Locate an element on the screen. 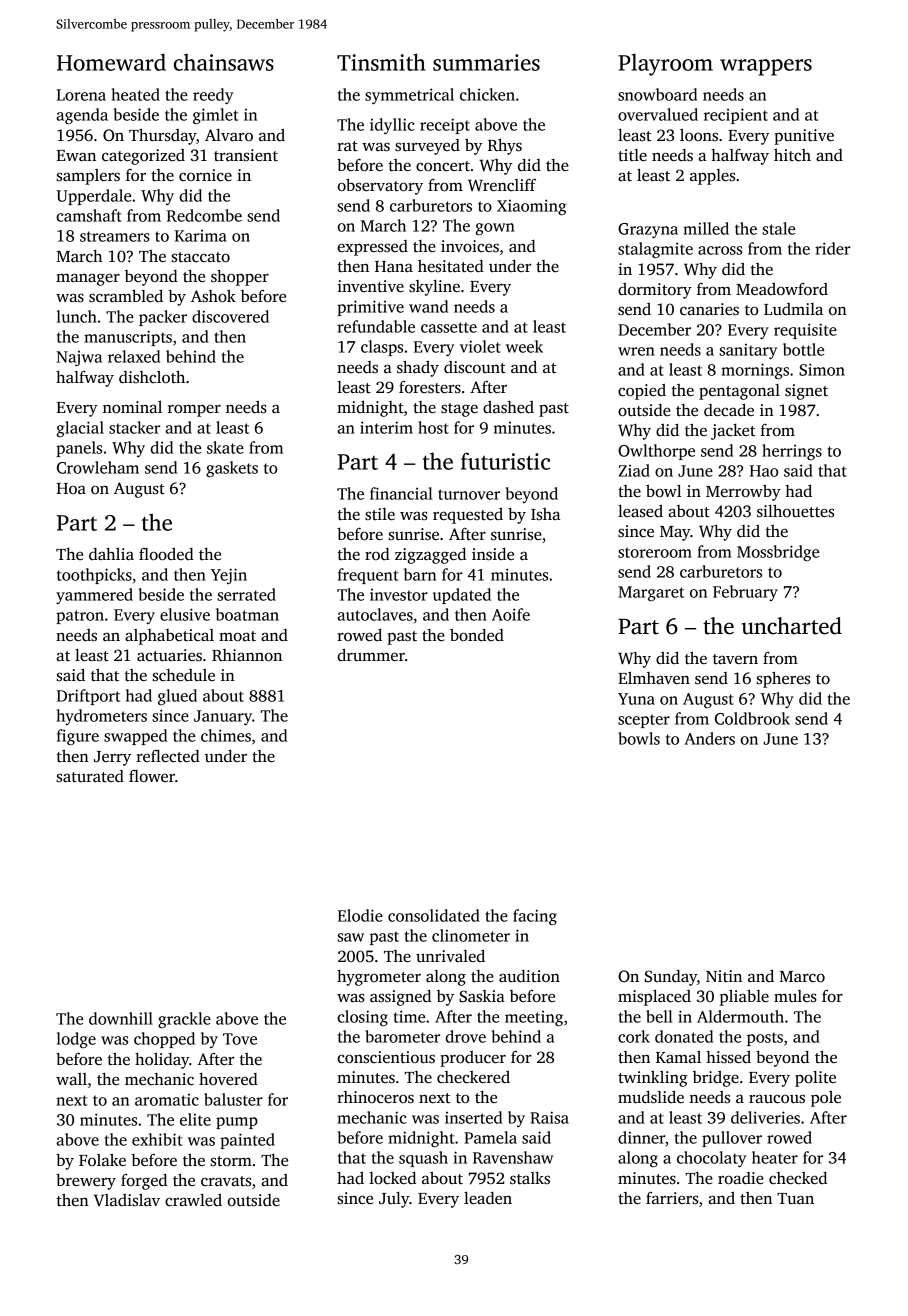  Meadowford is located at coordinates (782, 289).
